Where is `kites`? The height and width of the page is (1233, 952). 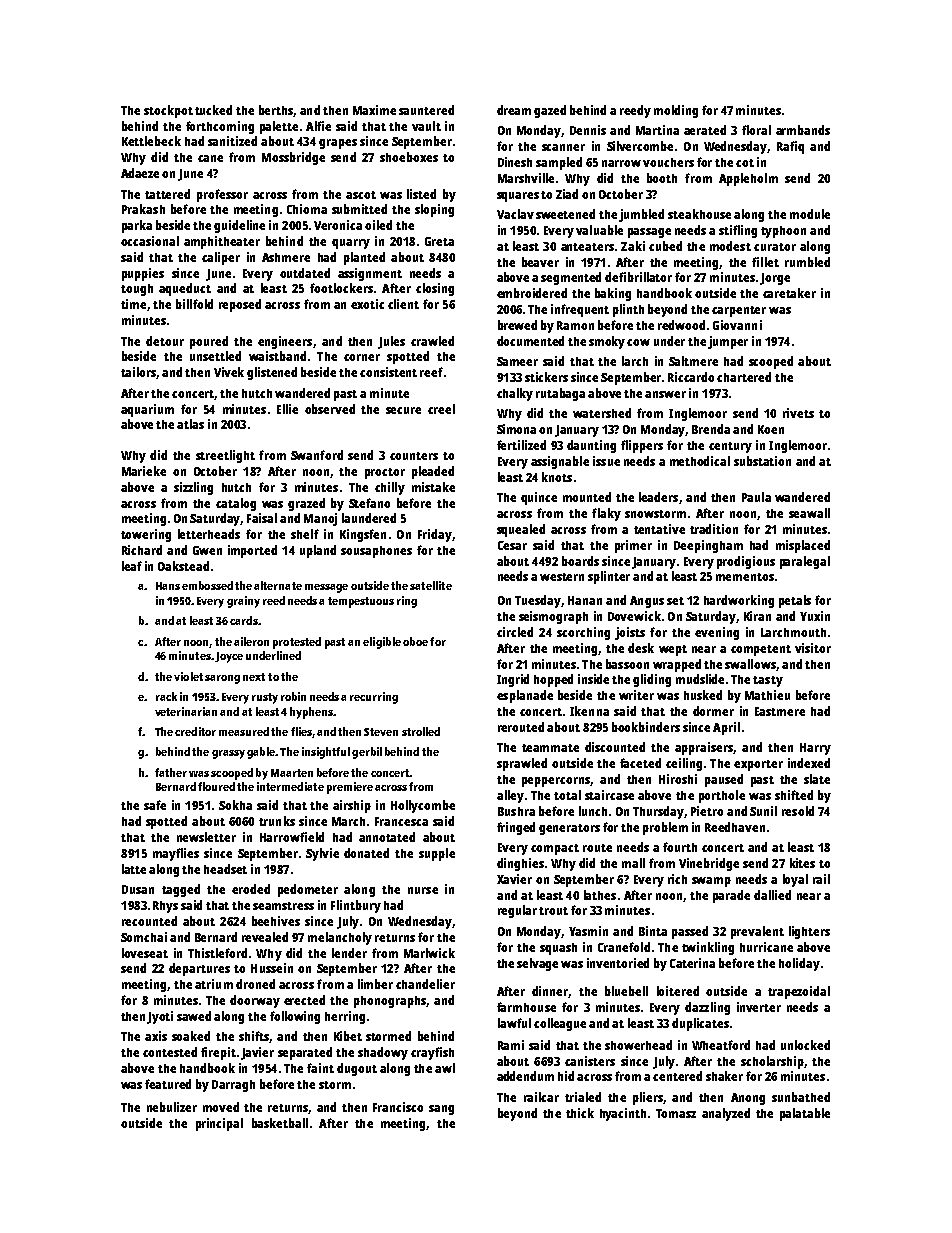 kites is located at coordinates (802, 863).
